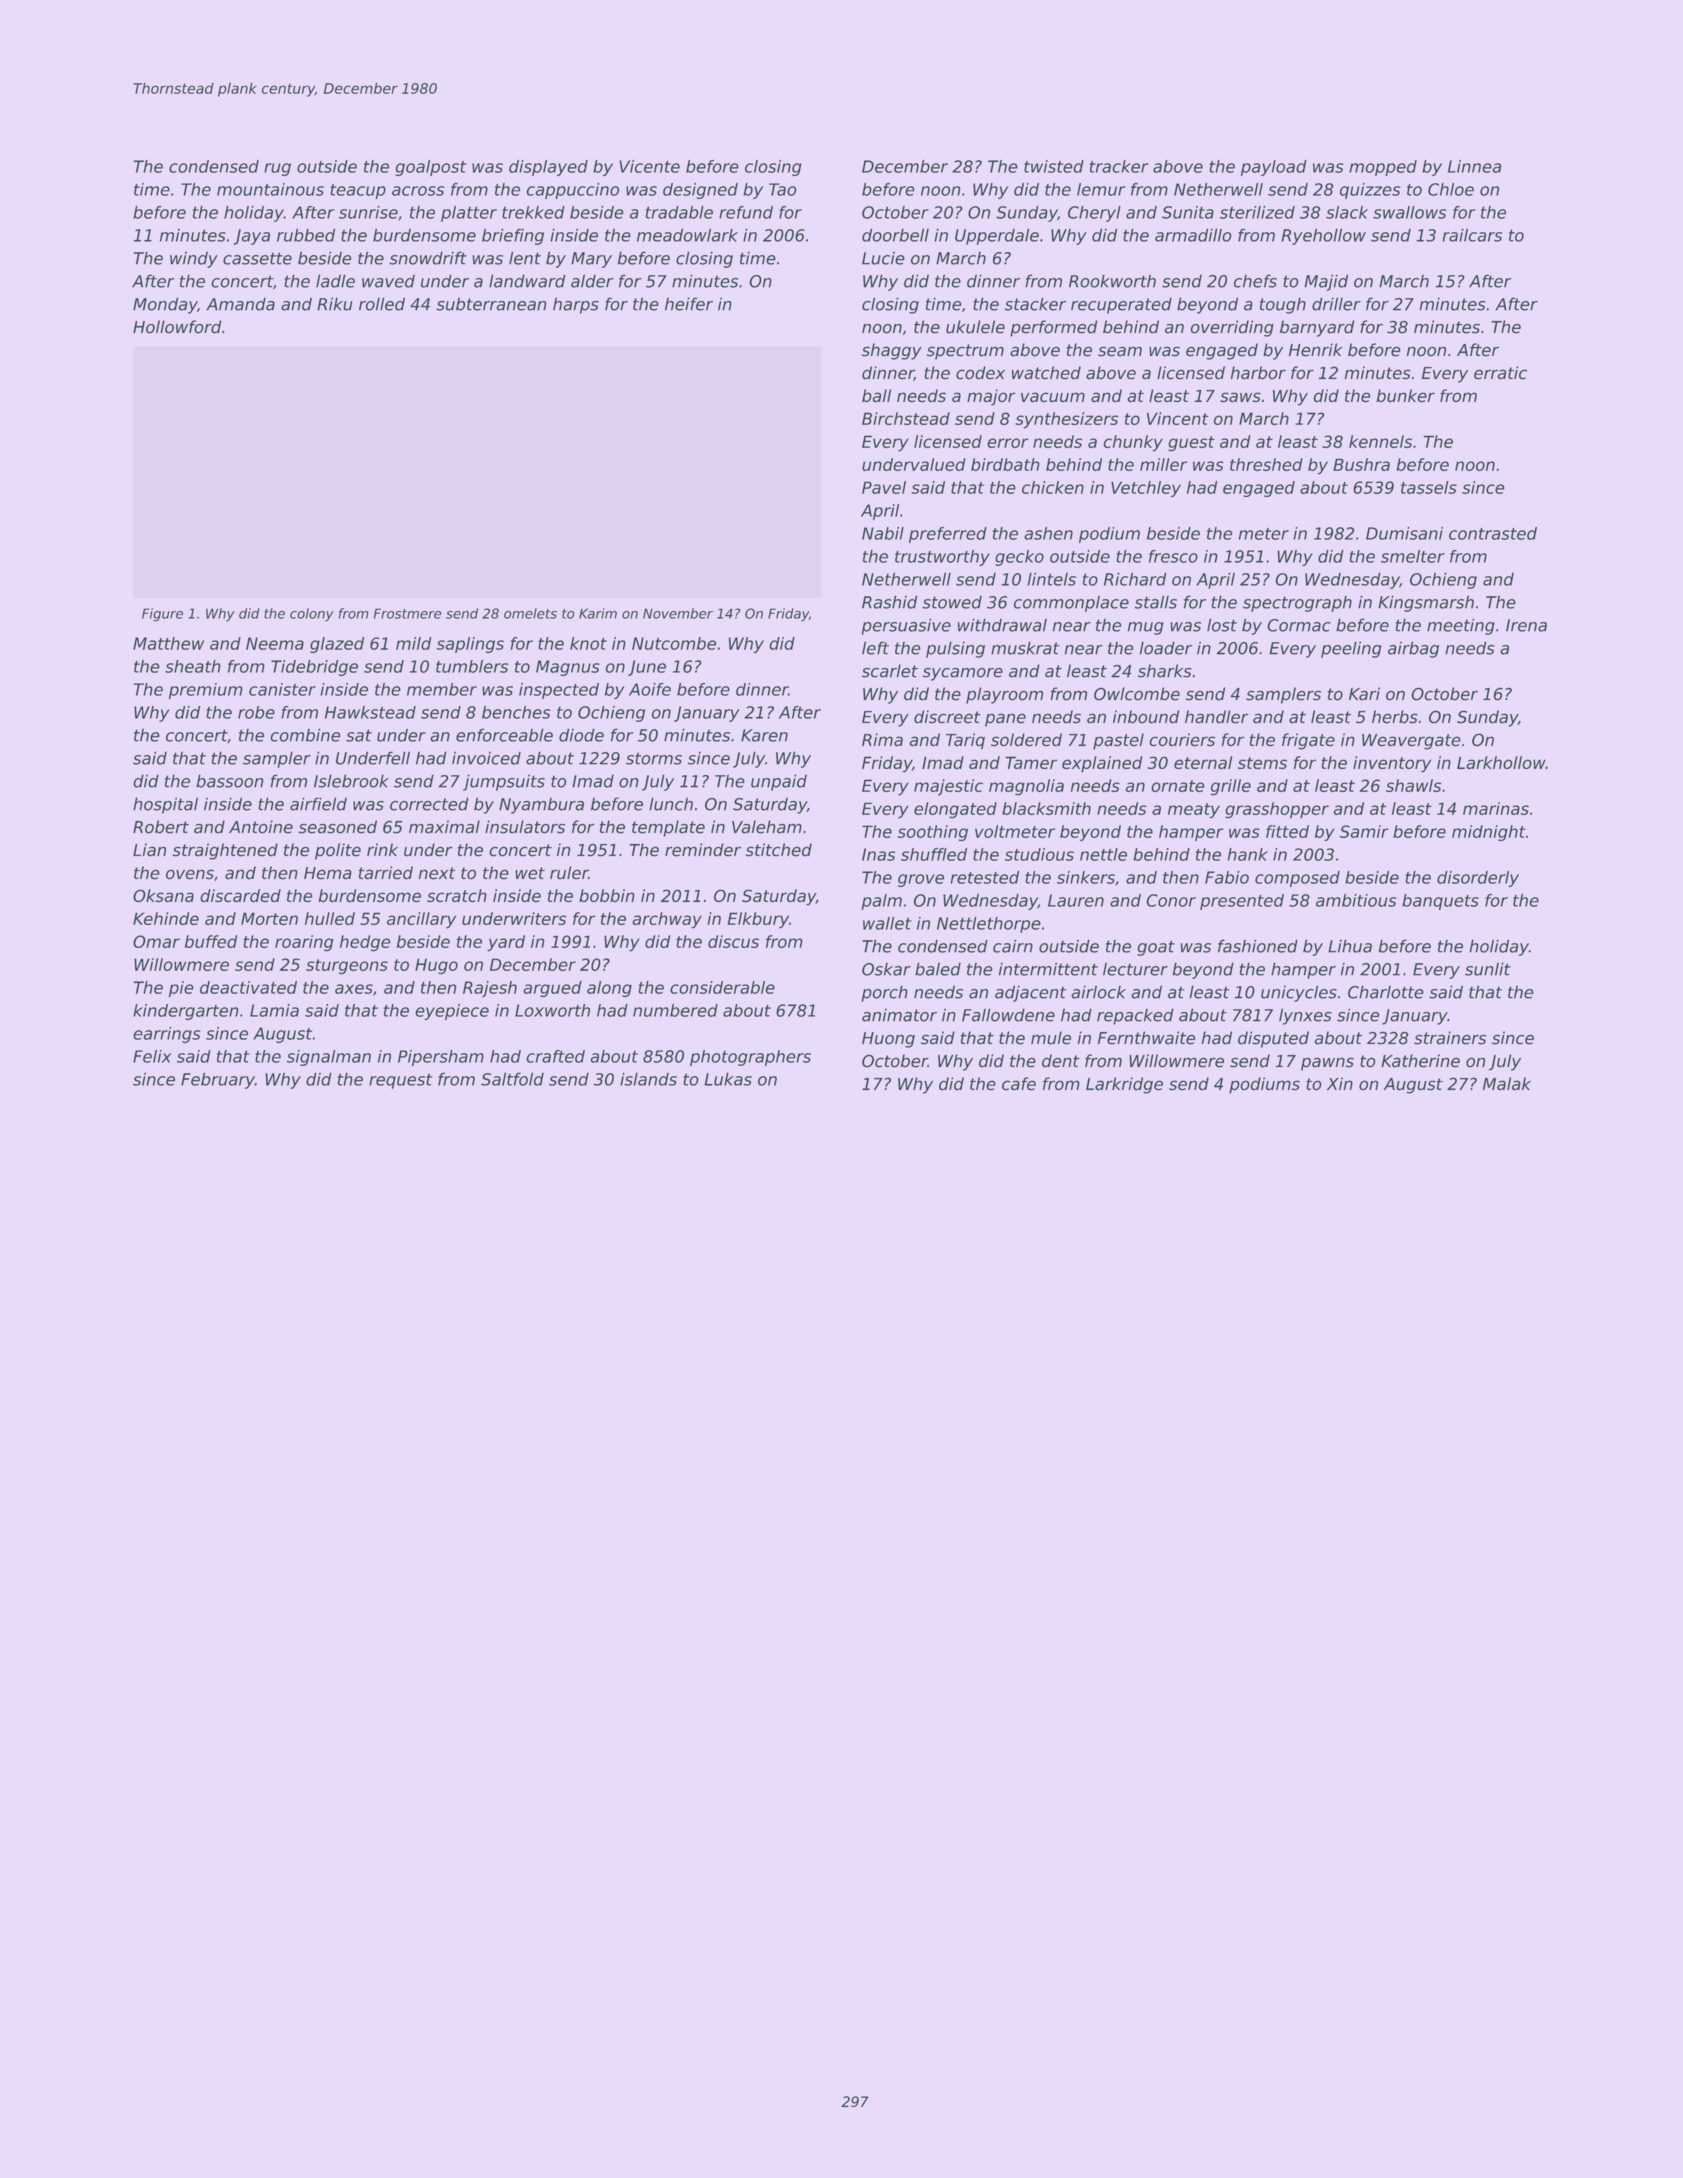  I want to click on Hollowford, so click(177, 327).
